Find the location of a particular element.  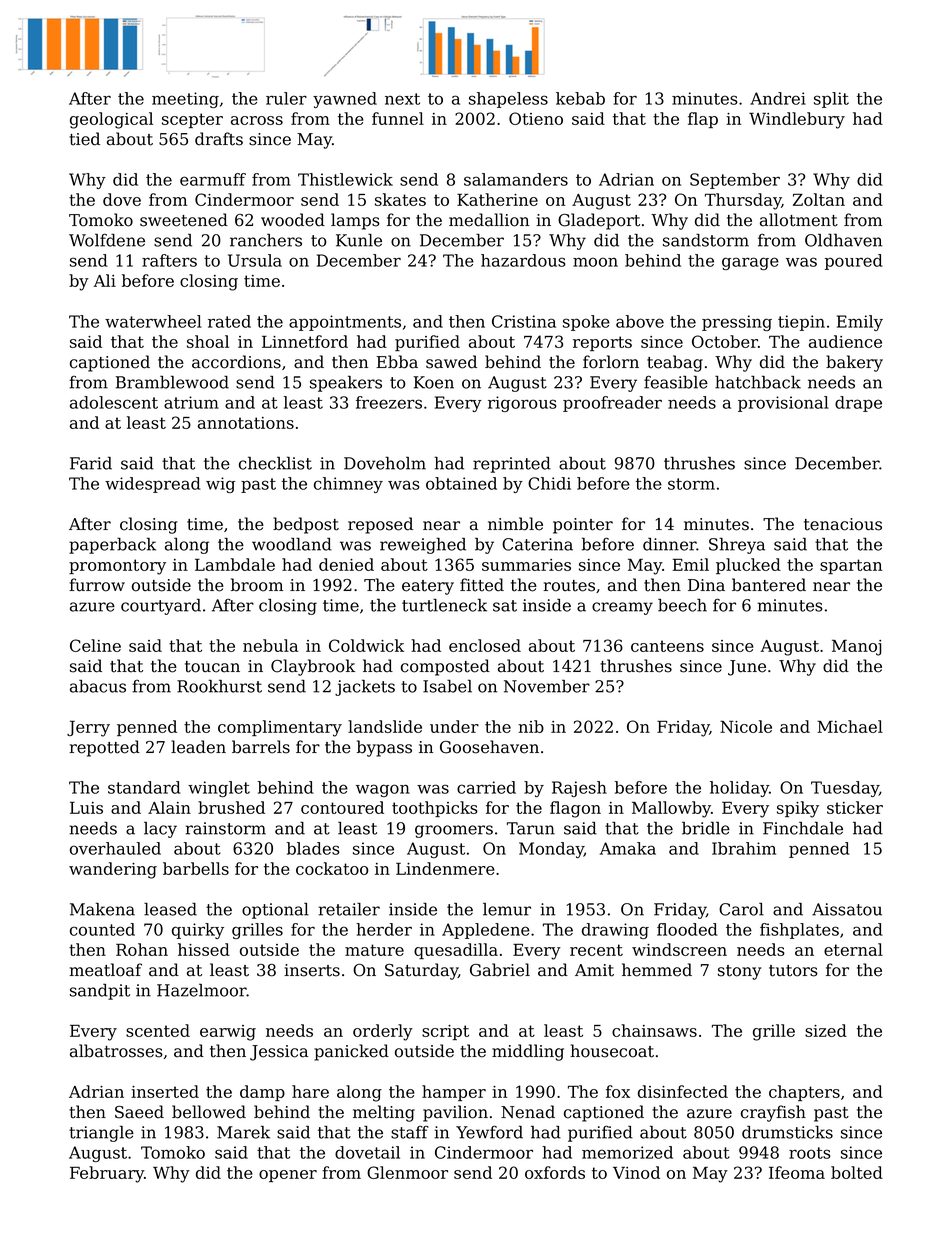

dinner is located at coordinates (670, 544).
